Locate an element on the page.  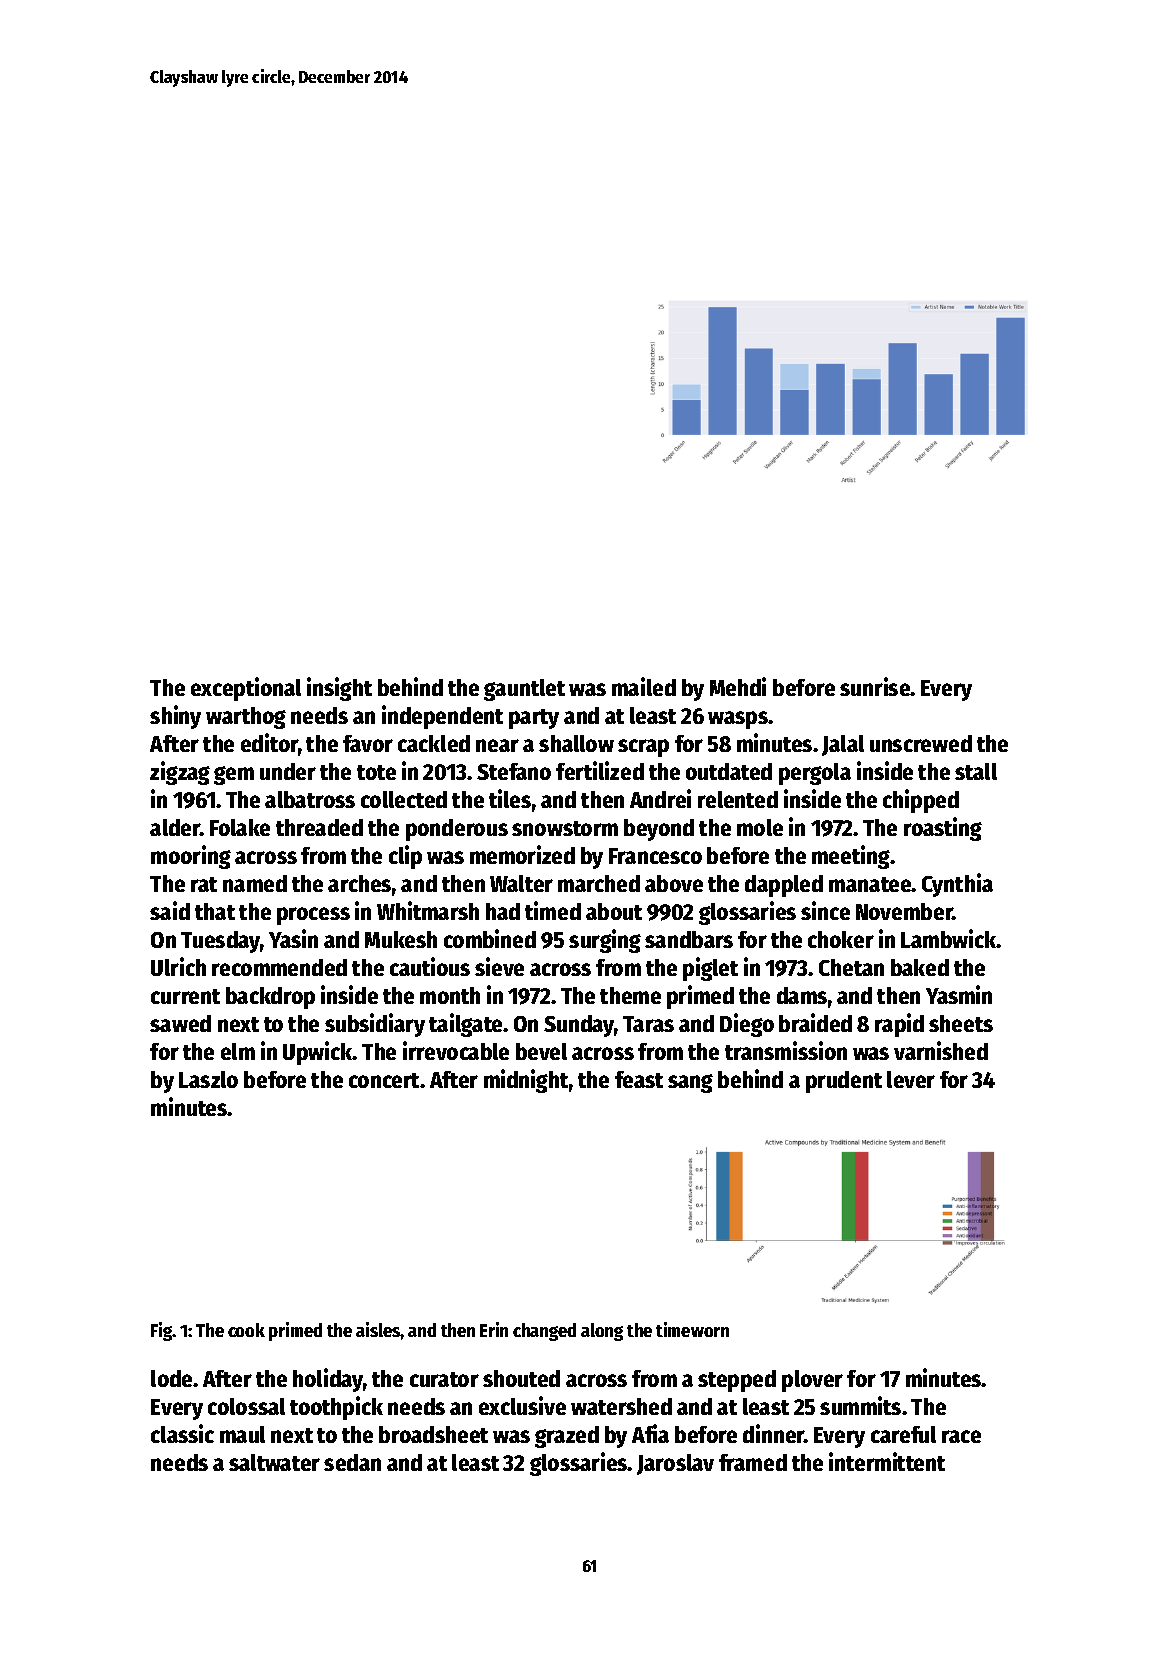
lode is located at coordinates (172, 1378).
